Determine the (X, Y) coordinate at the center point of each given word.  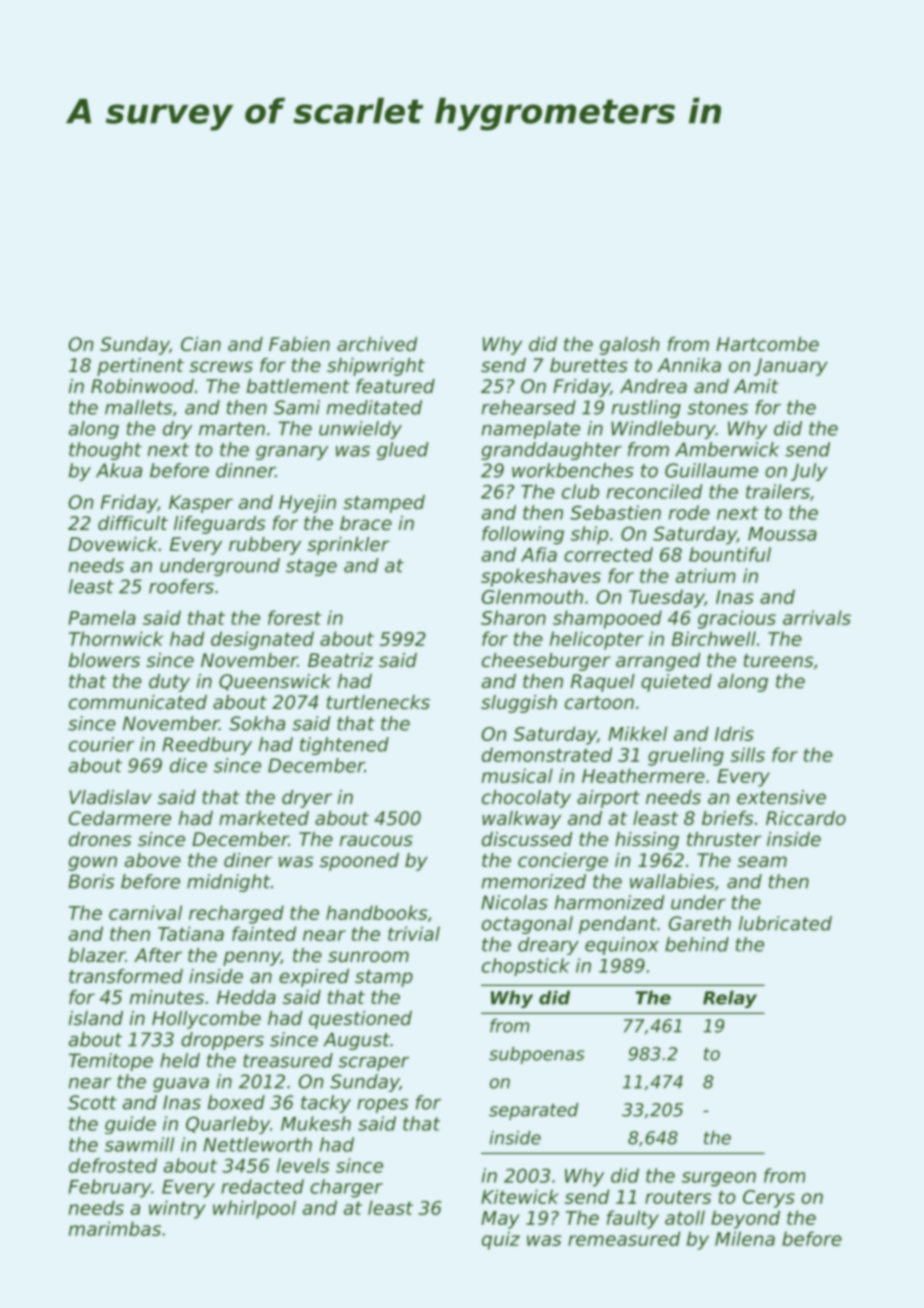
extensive (781, 797)
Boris (91, 881)
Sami (297, 407)
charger (346, 1188)
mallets (138, 407)
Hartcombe (767, 344)
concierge (563, 862)
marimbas (115, 1228)
